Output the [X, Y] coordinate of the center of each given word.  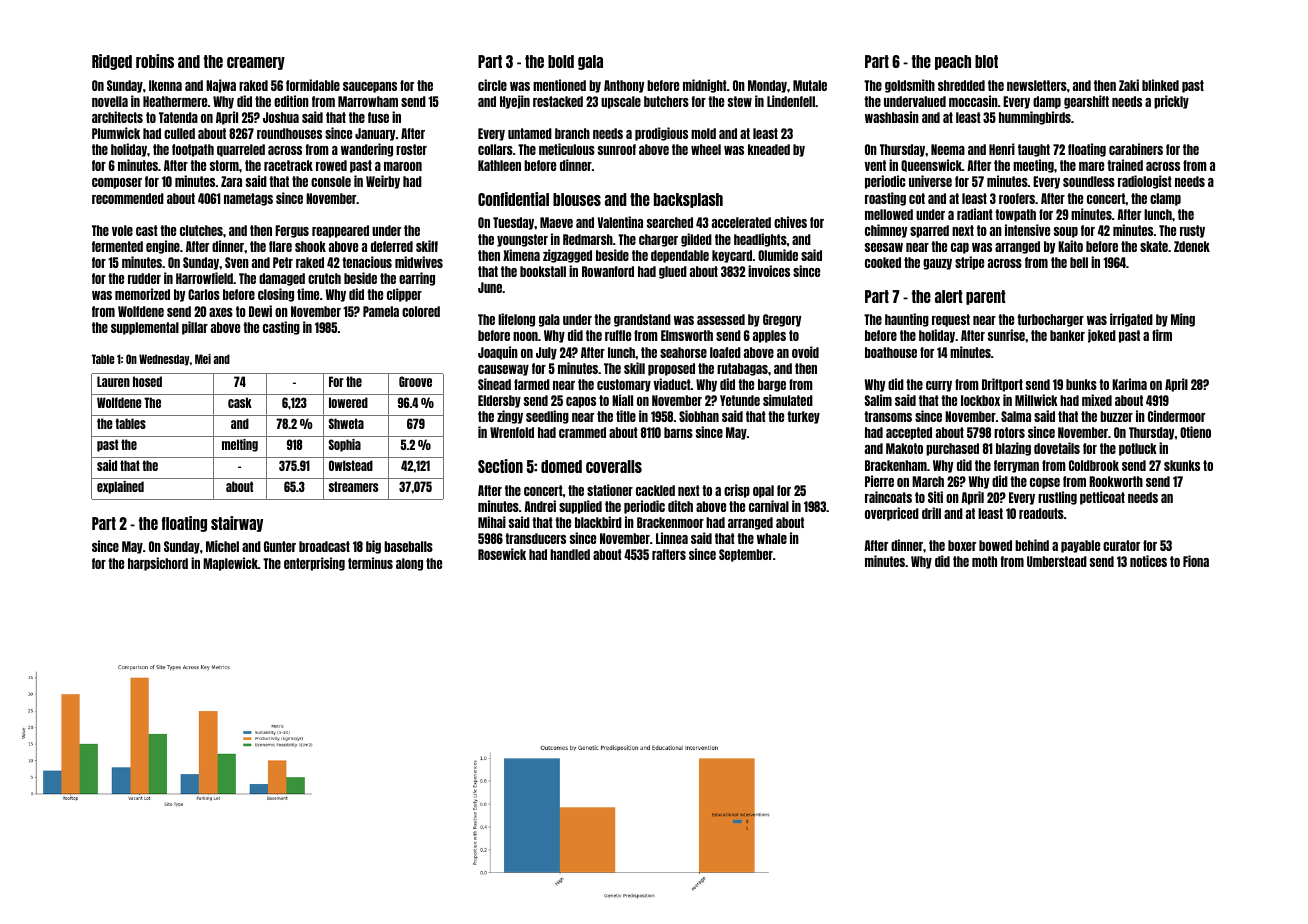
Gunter [280, 546]
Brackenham [896, 465]
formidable [313, 85]
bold [561, 61]
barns [678, 432]
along [409, 564]
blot [986, 61]
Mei [203, 359]
